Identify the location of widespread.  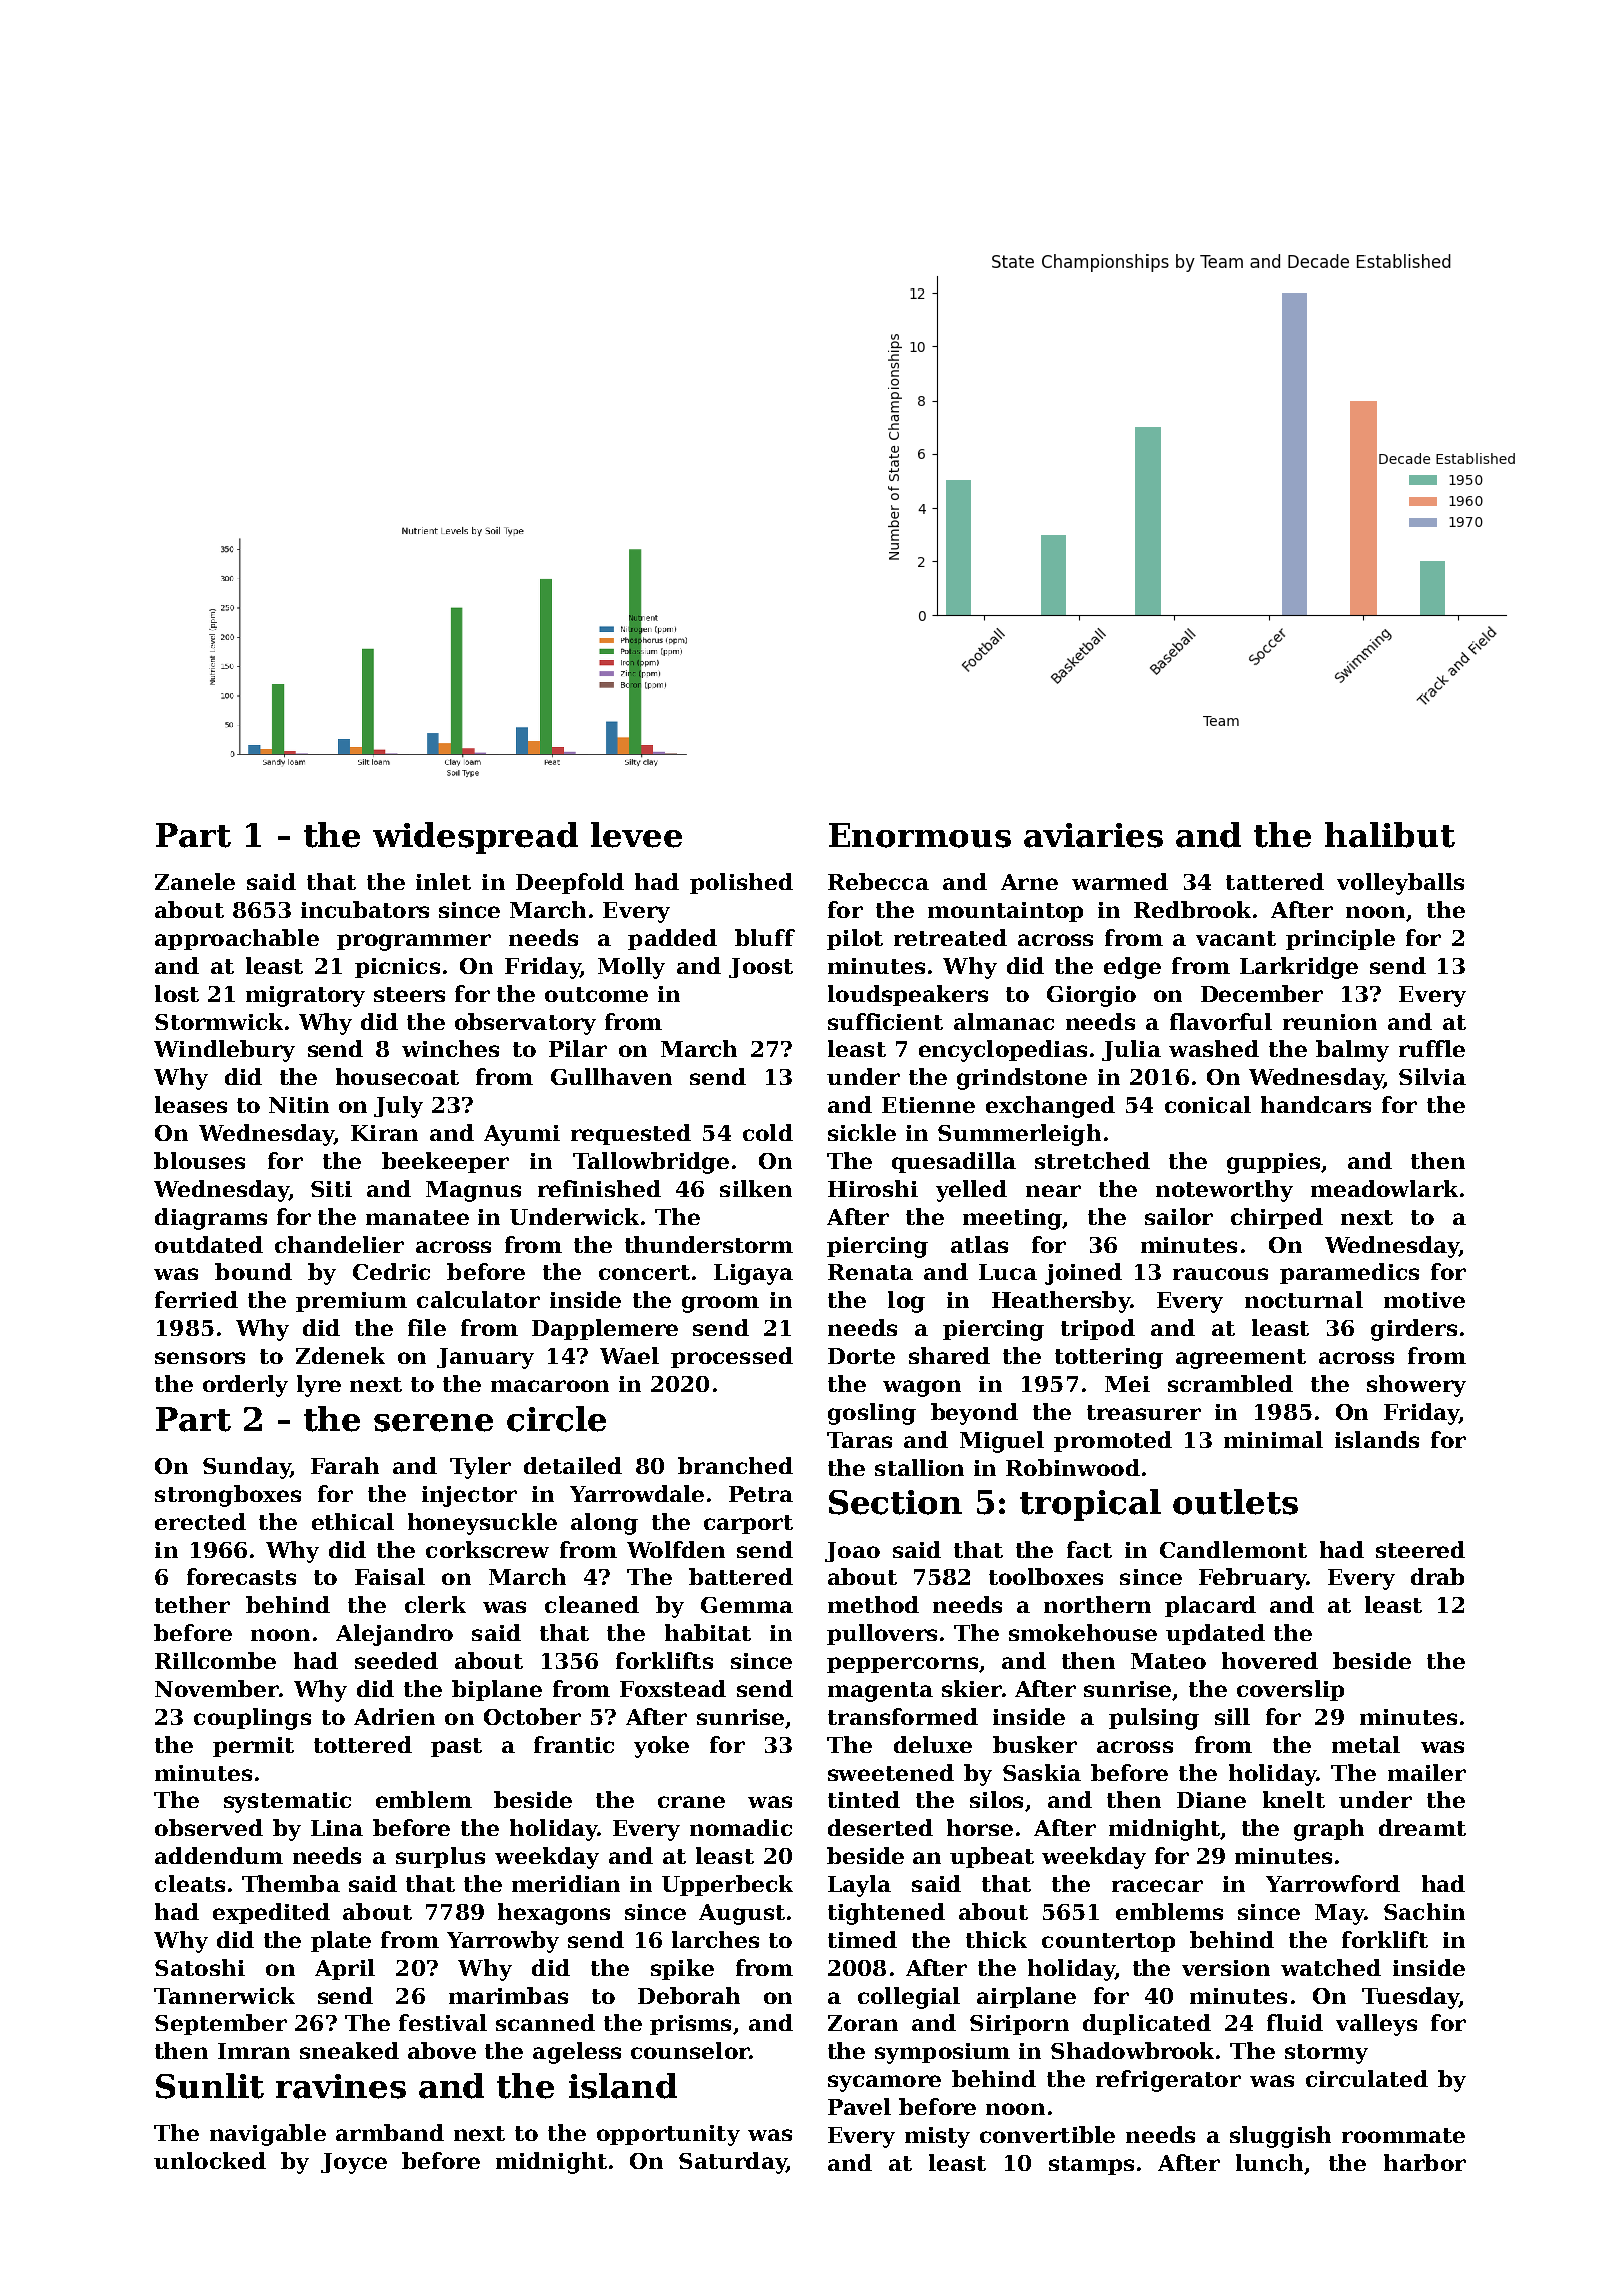
(475, 838).
